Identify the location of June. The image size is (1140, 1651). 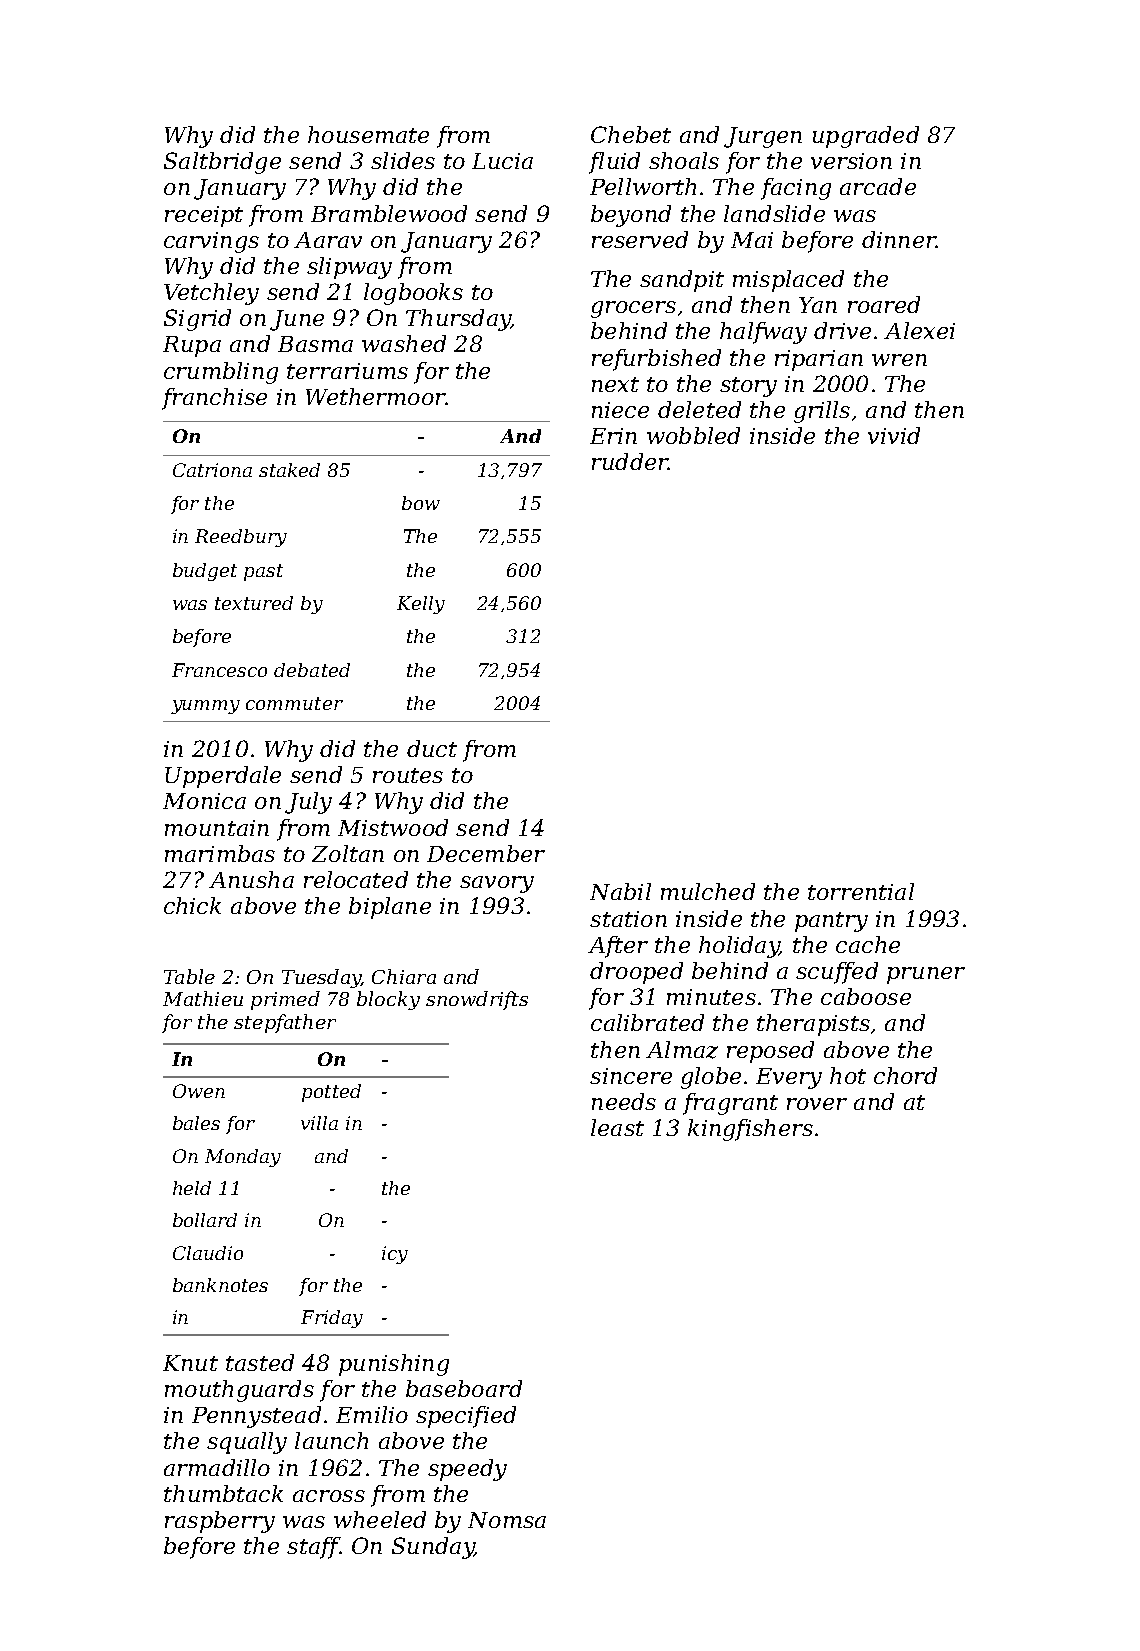
(297, 320).
